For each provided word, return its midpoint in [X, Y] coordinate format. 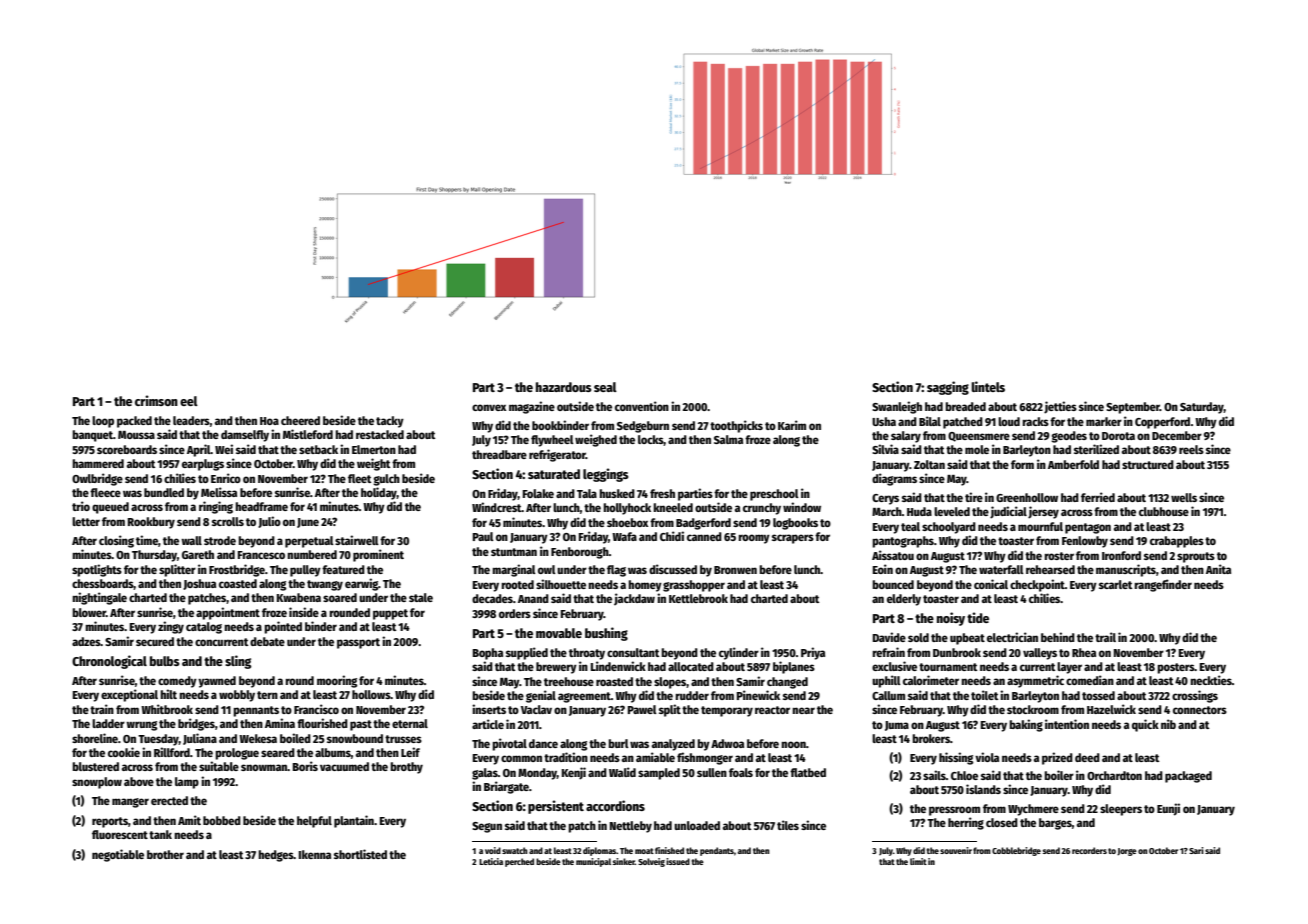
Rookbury [151, 523]
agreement [584, 697]
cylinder [739, 653]
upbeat [967, 639]
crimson [156, 400]
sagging [948, 388]
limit [918, 861]
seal [605, 387]
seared [278, 752]
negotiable [118, 855]
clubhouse [1164, 511]
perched [519, 862]
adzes [86, 641]
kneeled [673, 507]
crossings [1195, 696]
